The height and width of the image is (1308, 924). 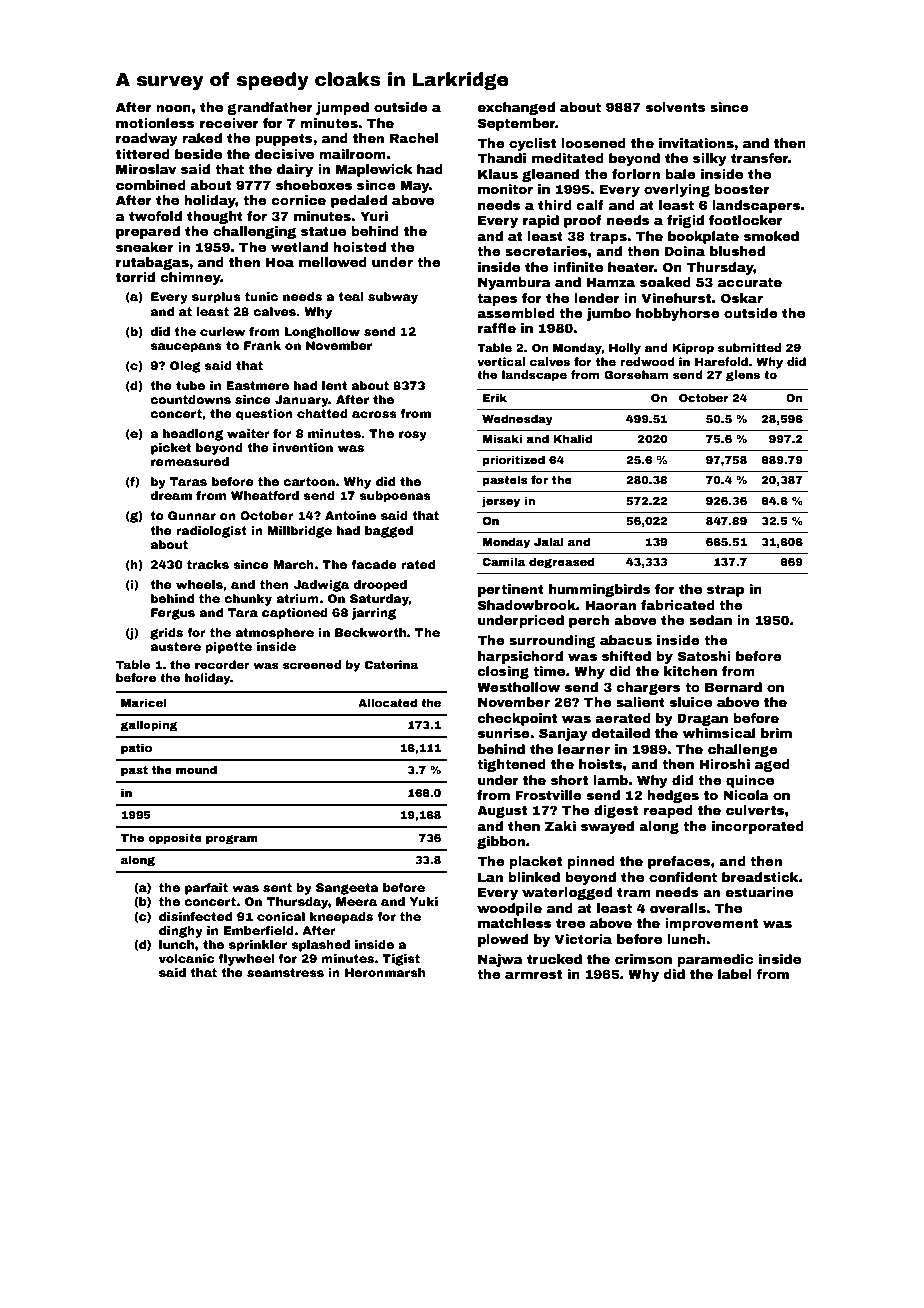 What do you see at coordinates (776, 733) in the image?
I see `brim` at bounding box center [776, 733].
